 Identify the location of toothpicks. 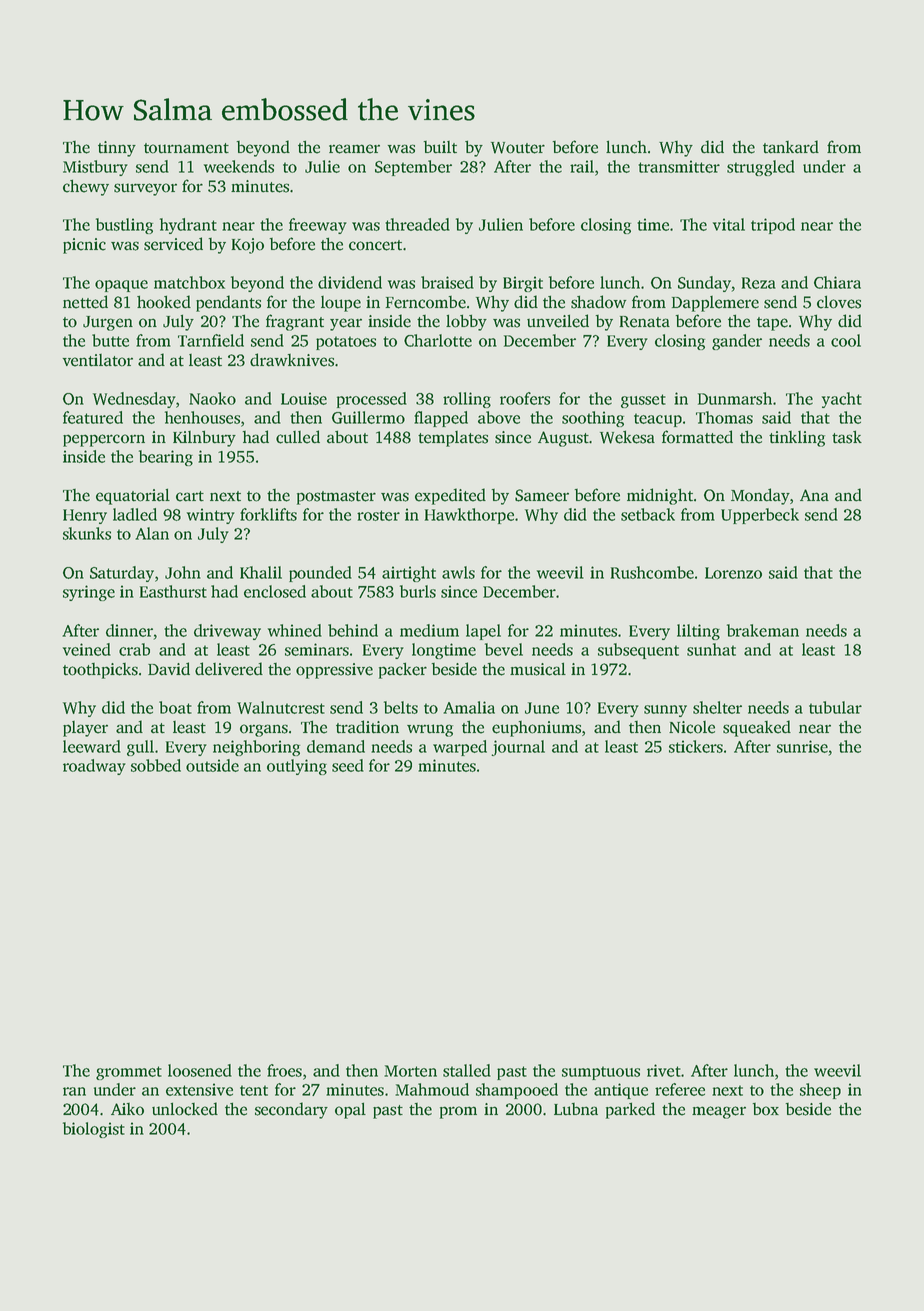
(100, 671).
